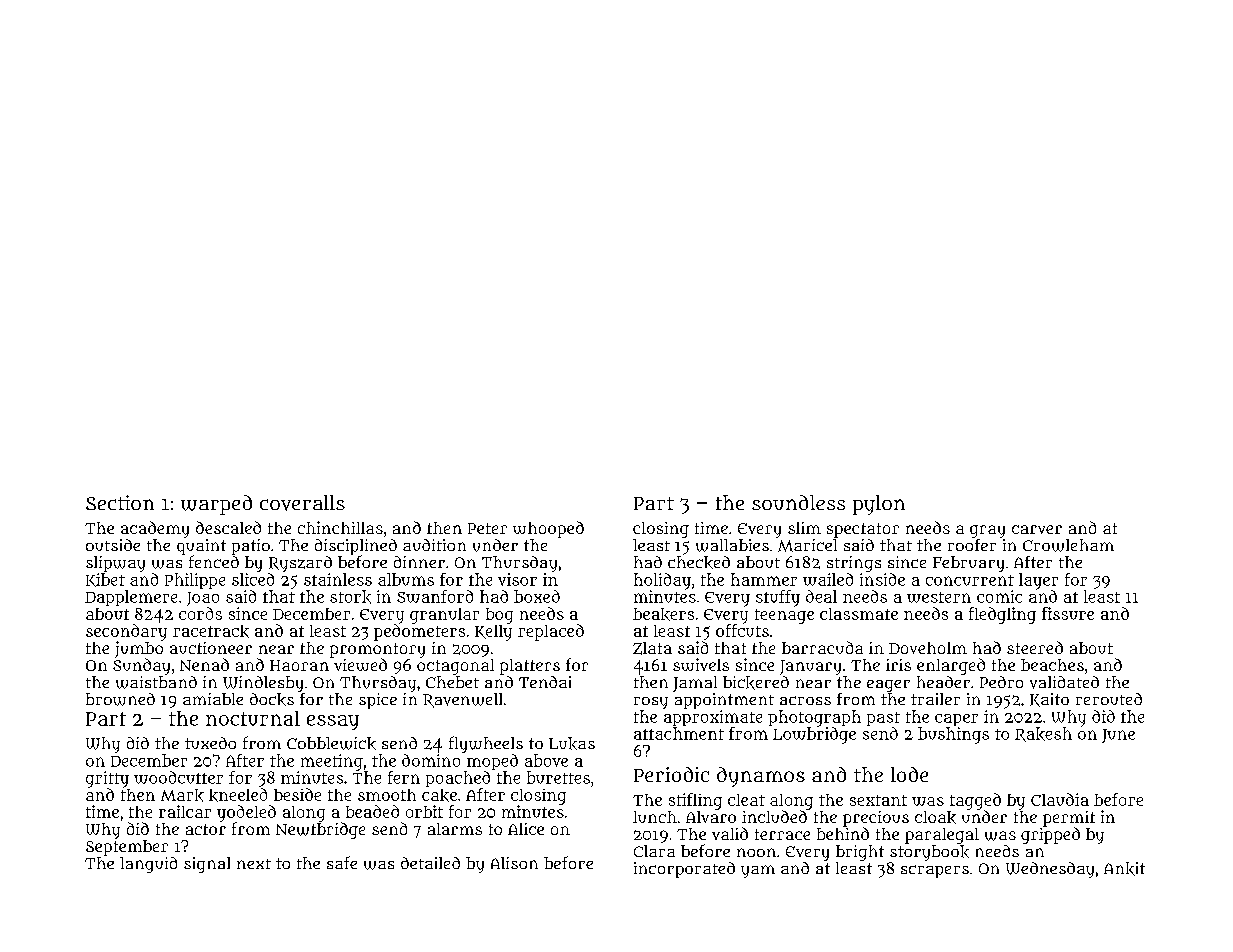 Image resolution: width=1233 pixels, height=952 pixels. What do you see at coordinates (299, 665) in the image?
I see `Haoran` at bounding box center [299, 665].
